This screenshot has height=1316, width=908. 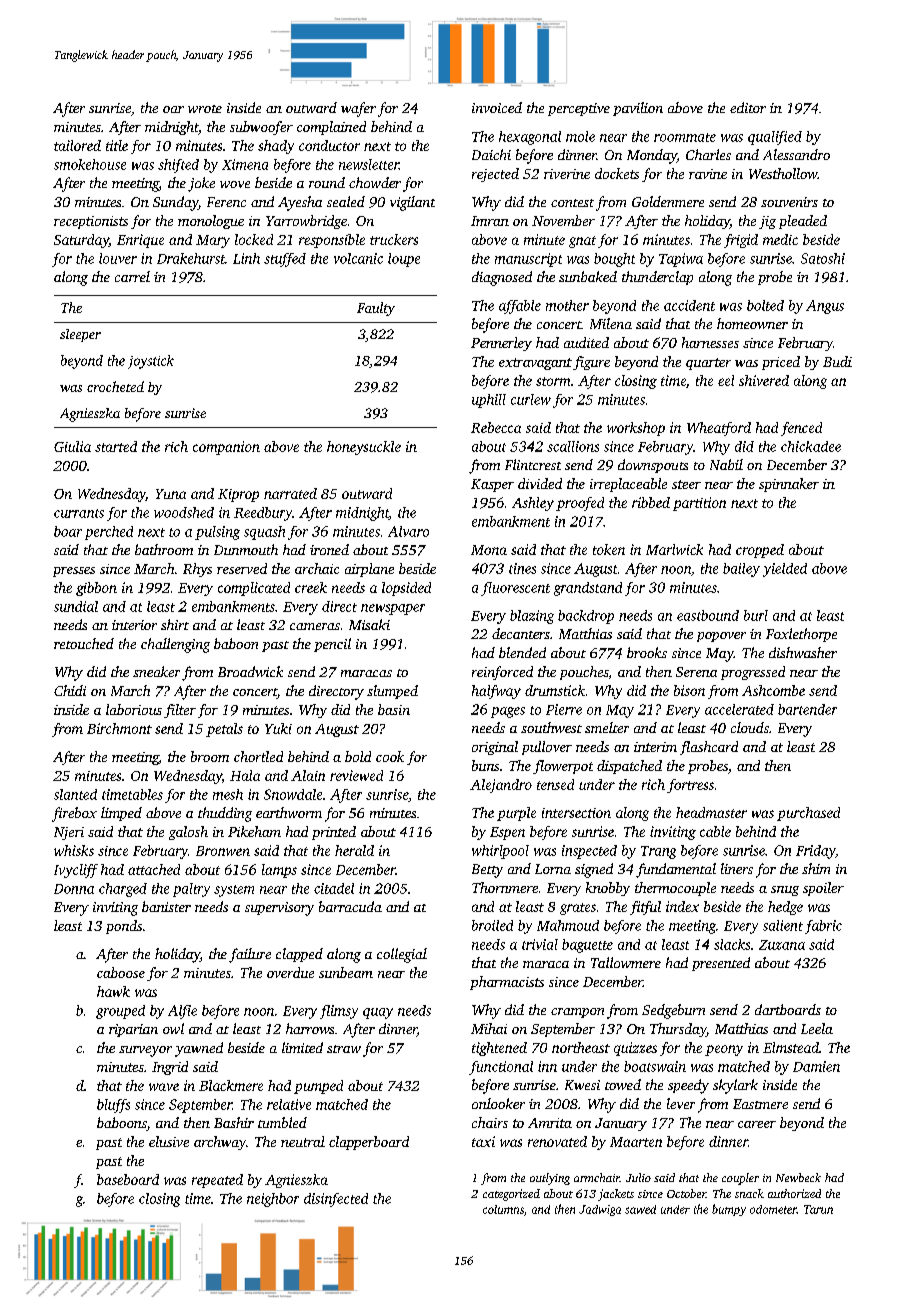 I want to click on neighbor, so click(x=273, y=1200).
